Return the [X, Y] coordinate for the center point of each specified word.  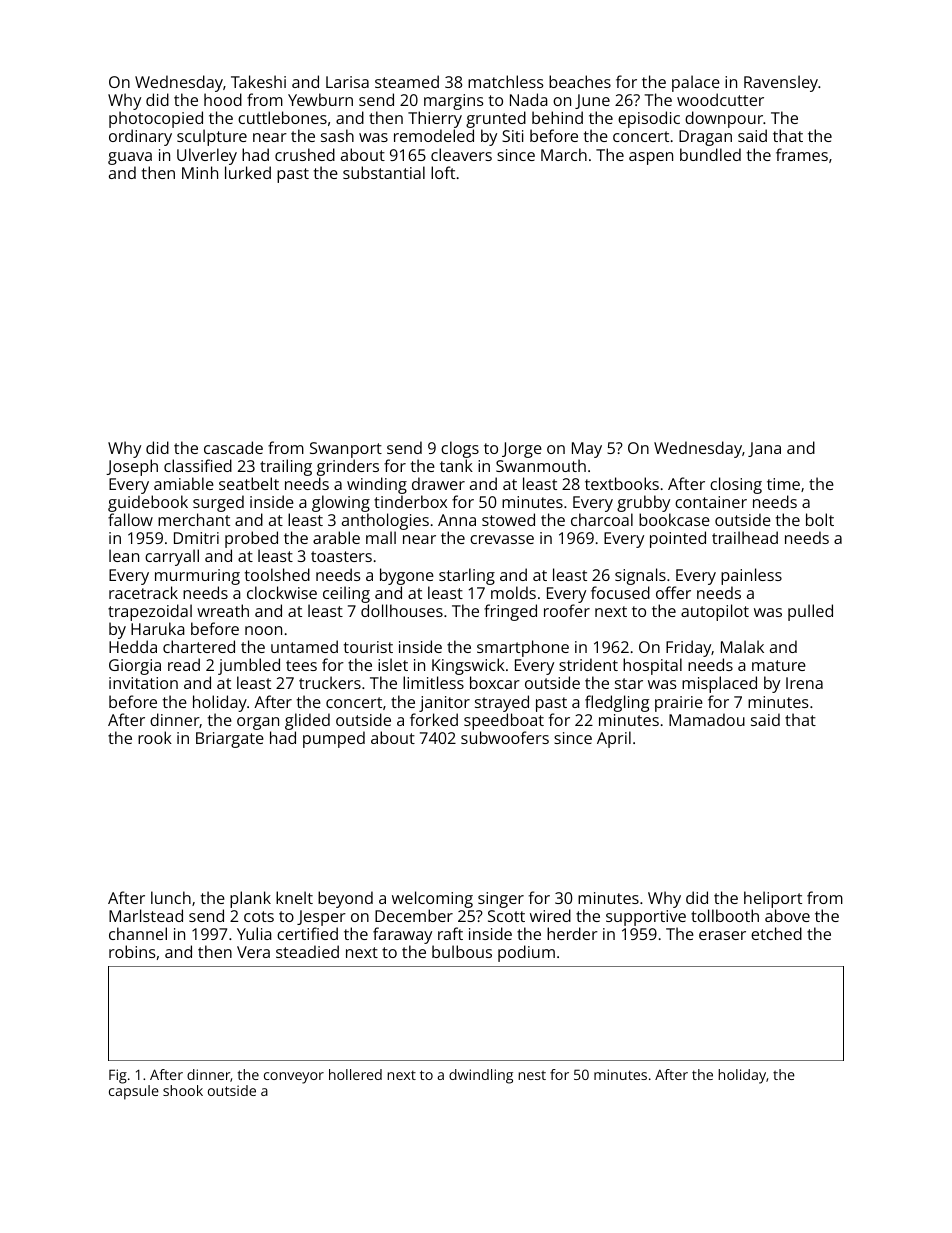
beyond [345, 899]
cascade [233, 447]
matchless [506, 81]
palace [696, 83]
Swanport [346, 450]
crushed [305, 154]
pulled [810, 612]
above [787, 915]
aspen [651, 158]
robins [132, 951]
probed [251, 540]
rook [155, 737]
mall [381, 537]
